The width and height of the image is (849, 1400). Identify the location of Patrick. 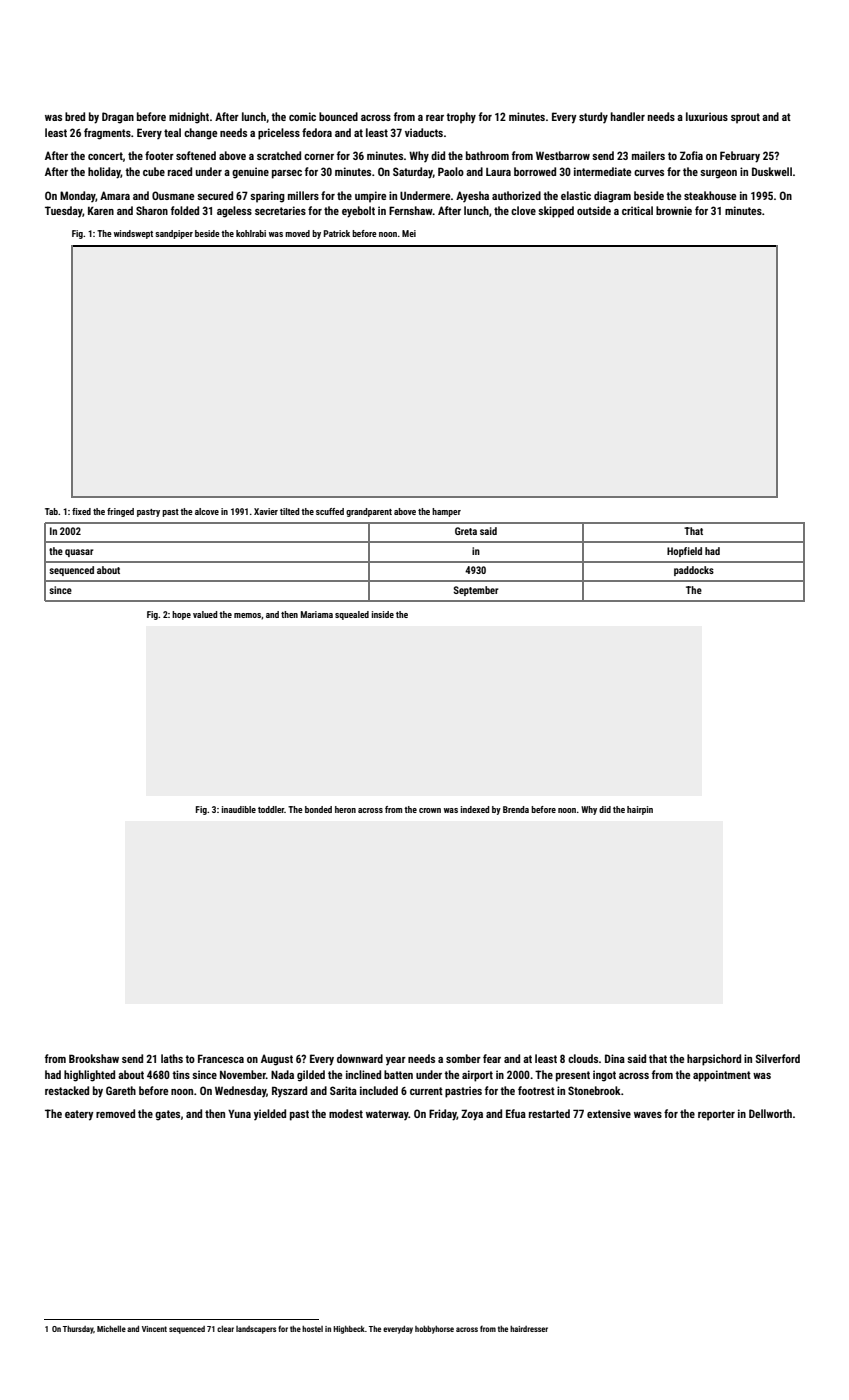
(337, 233).
